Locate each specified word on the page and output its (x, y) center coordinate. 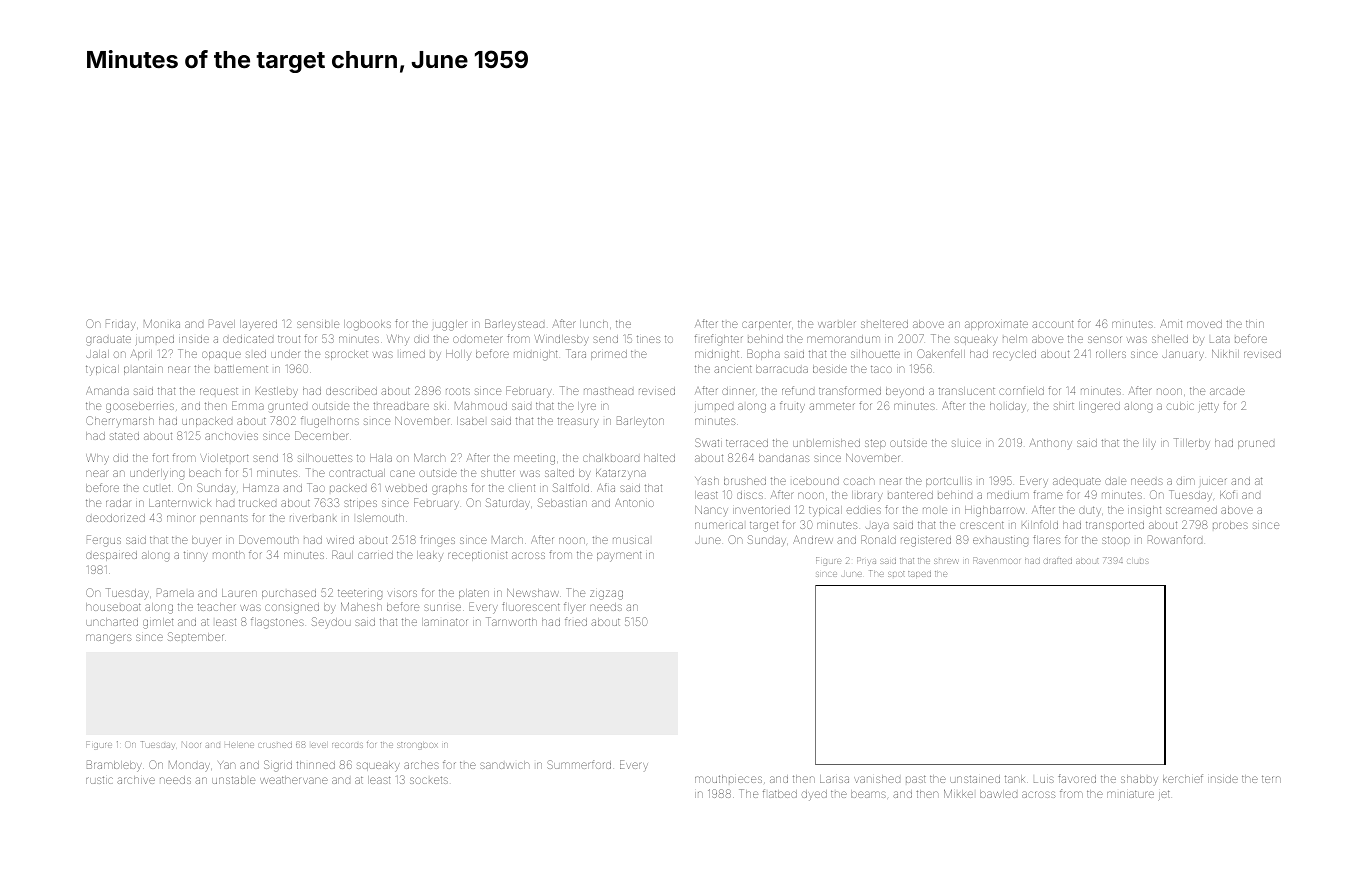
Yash (707, 481)
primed (609, 355)
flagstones (277, 623)
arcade (1227, 391)
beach (205, 473)
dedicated (248, 339)
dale (1115, 481)
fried (576, 621)
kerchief (1183, 778)
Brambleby (114, 766)
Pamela (175, 592)
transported (1115, 526)
